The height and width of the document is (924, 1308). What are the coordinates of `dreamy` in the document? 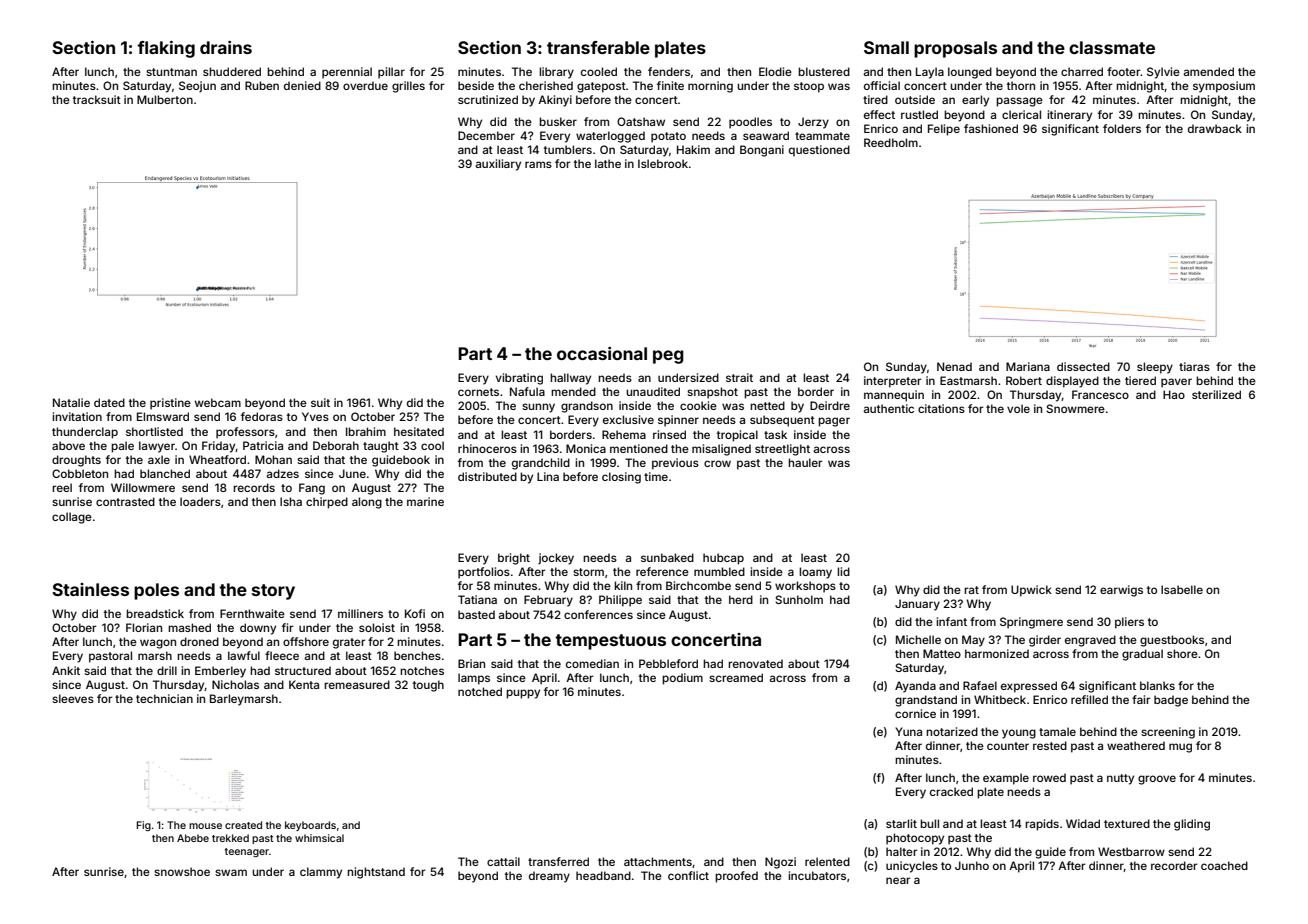 It's located at (549, 877).
